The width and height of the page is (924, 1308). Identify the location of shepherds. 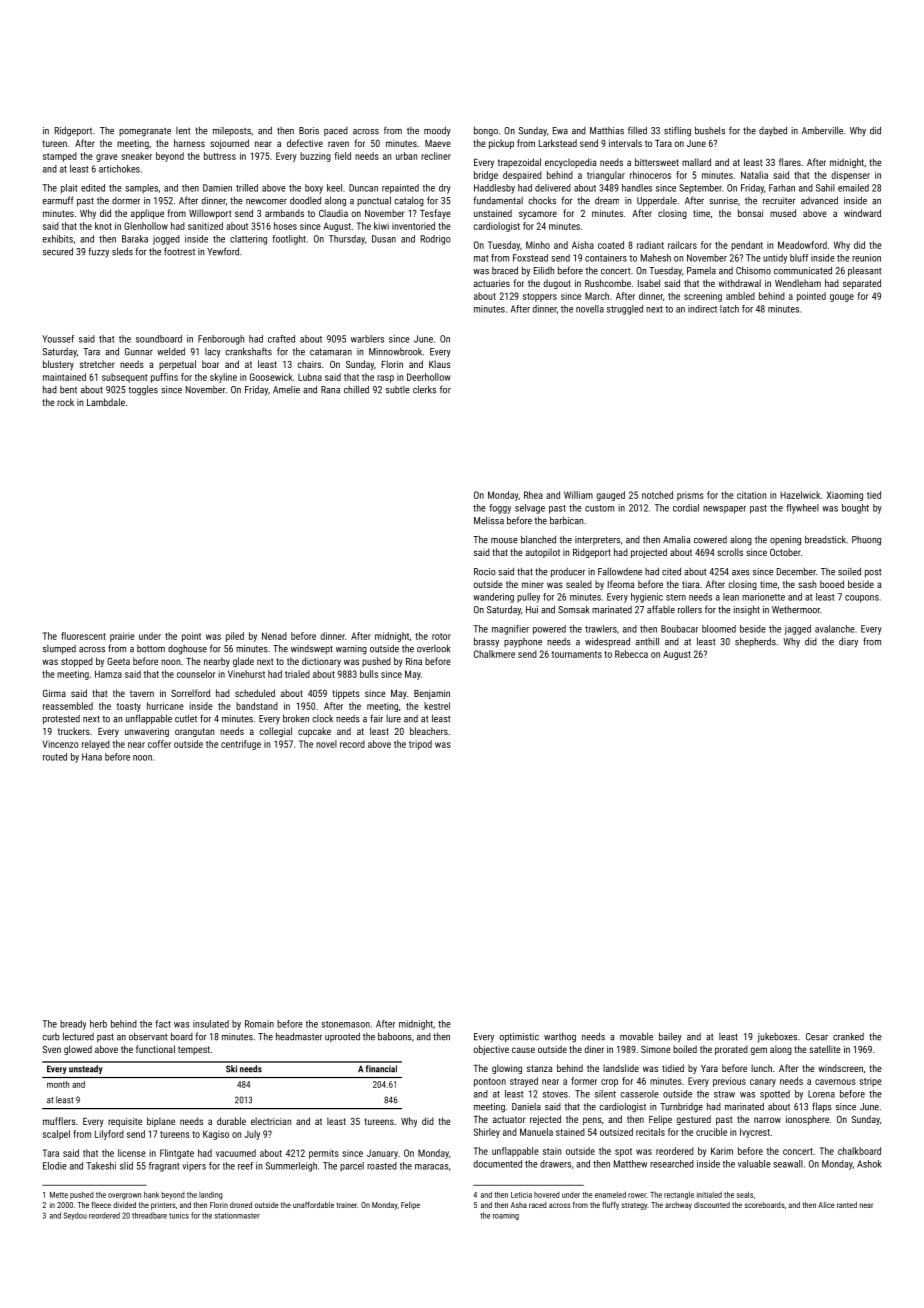
(755, 642).
